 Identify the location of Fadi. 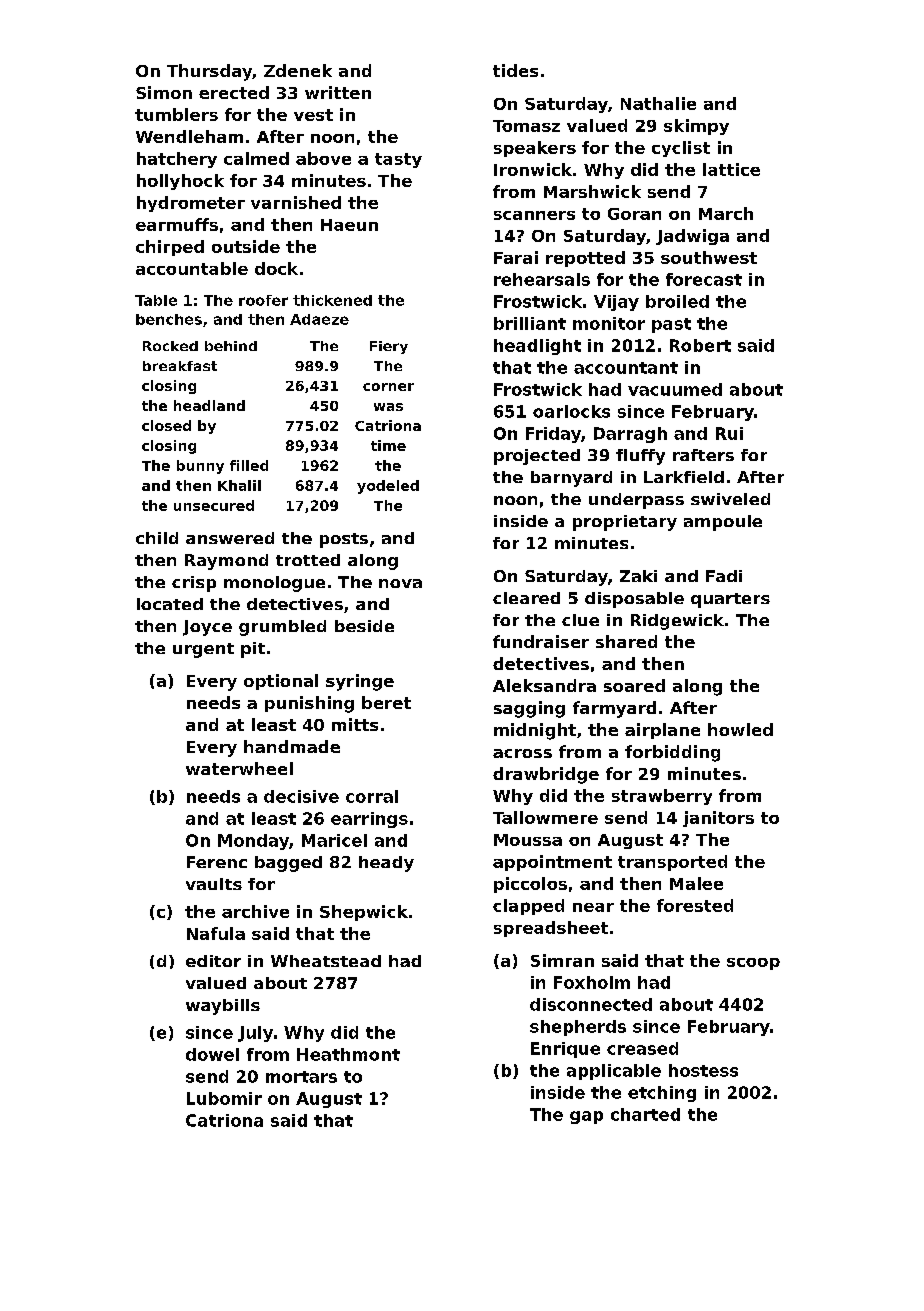
(724, 576).
